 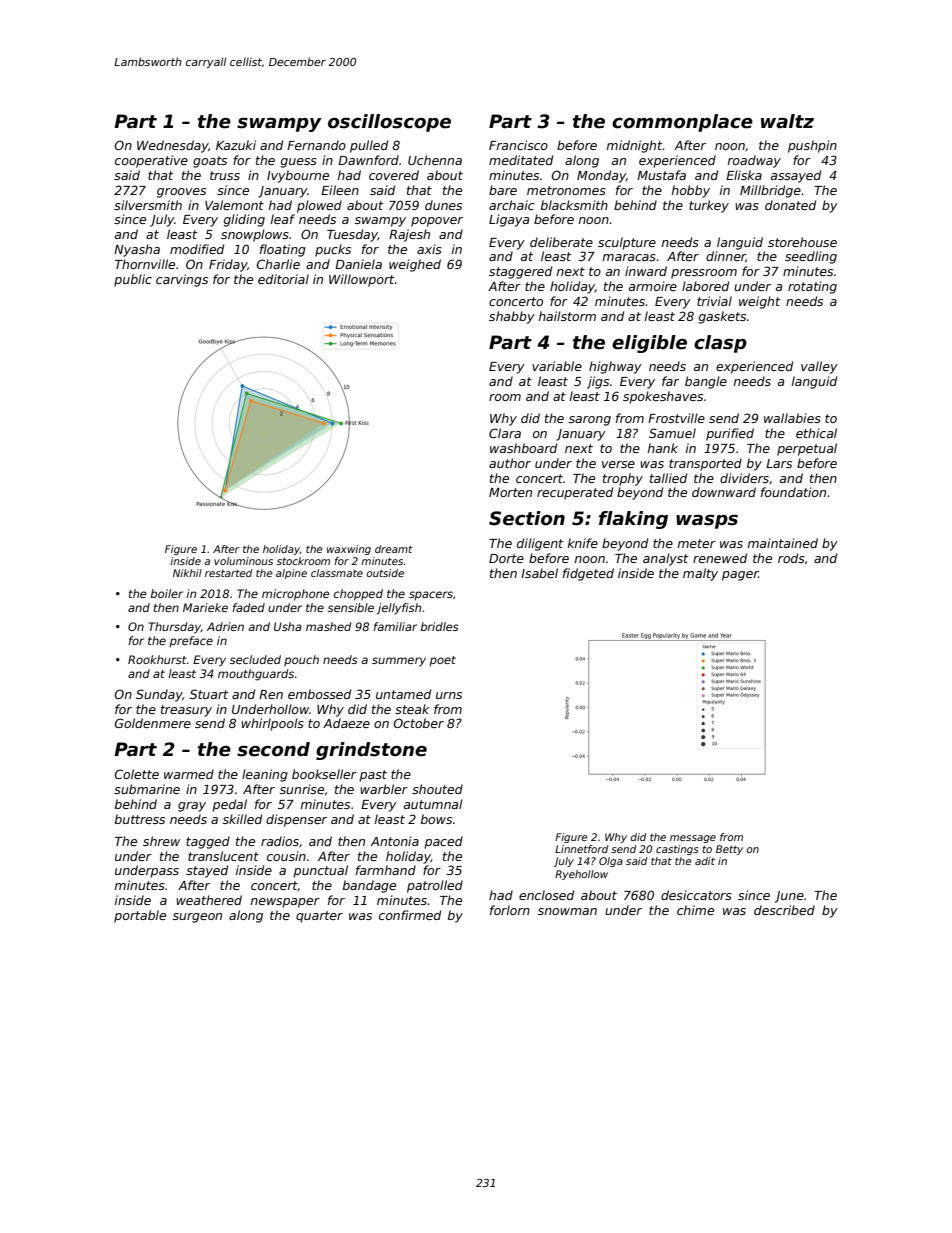 What do you see at coordinates (208, 842) in the image?
I see `tagged` at bounding box center [208, 842].
